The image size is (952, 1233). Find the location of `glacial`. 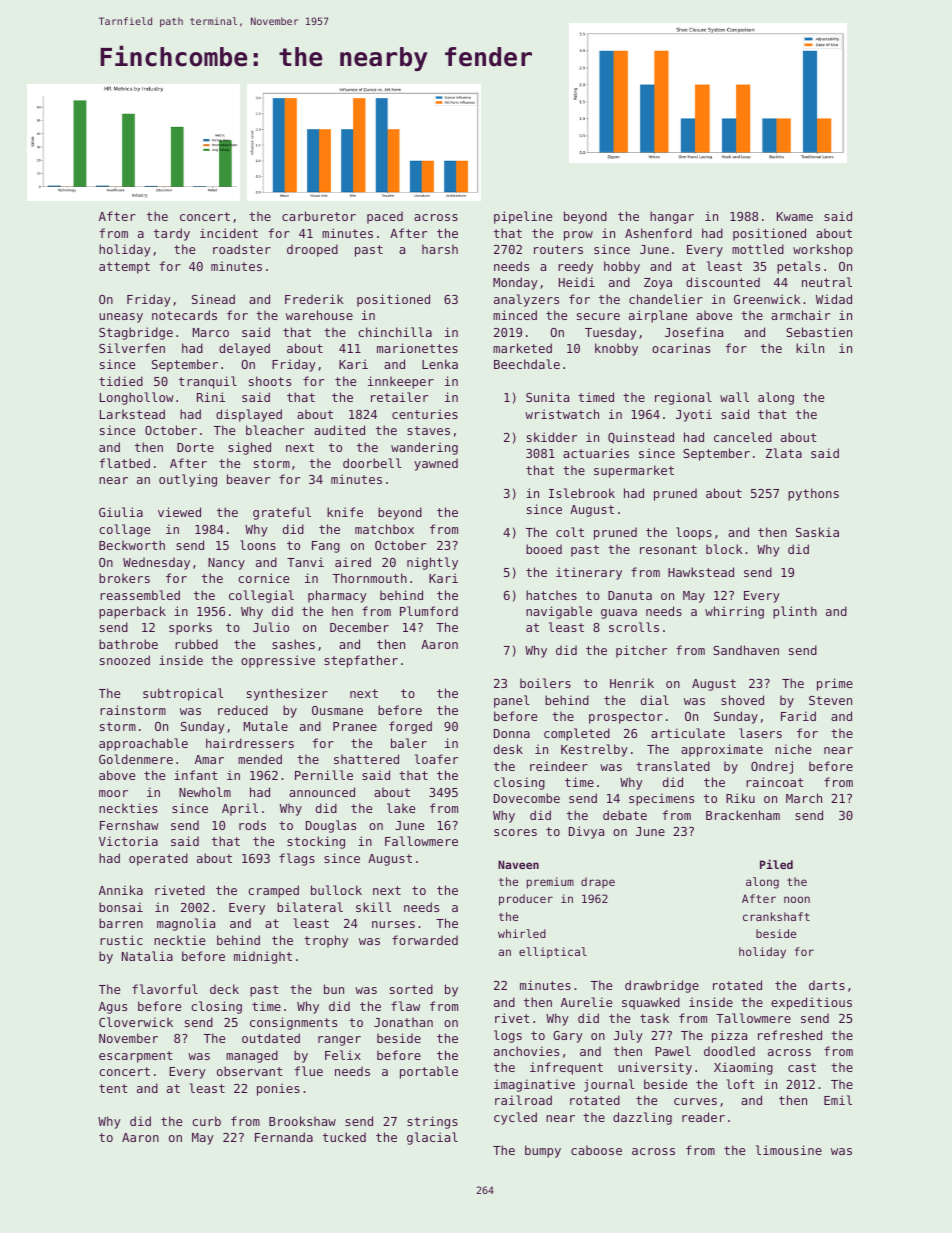

glacial is located at coordinates (432, 1138).
